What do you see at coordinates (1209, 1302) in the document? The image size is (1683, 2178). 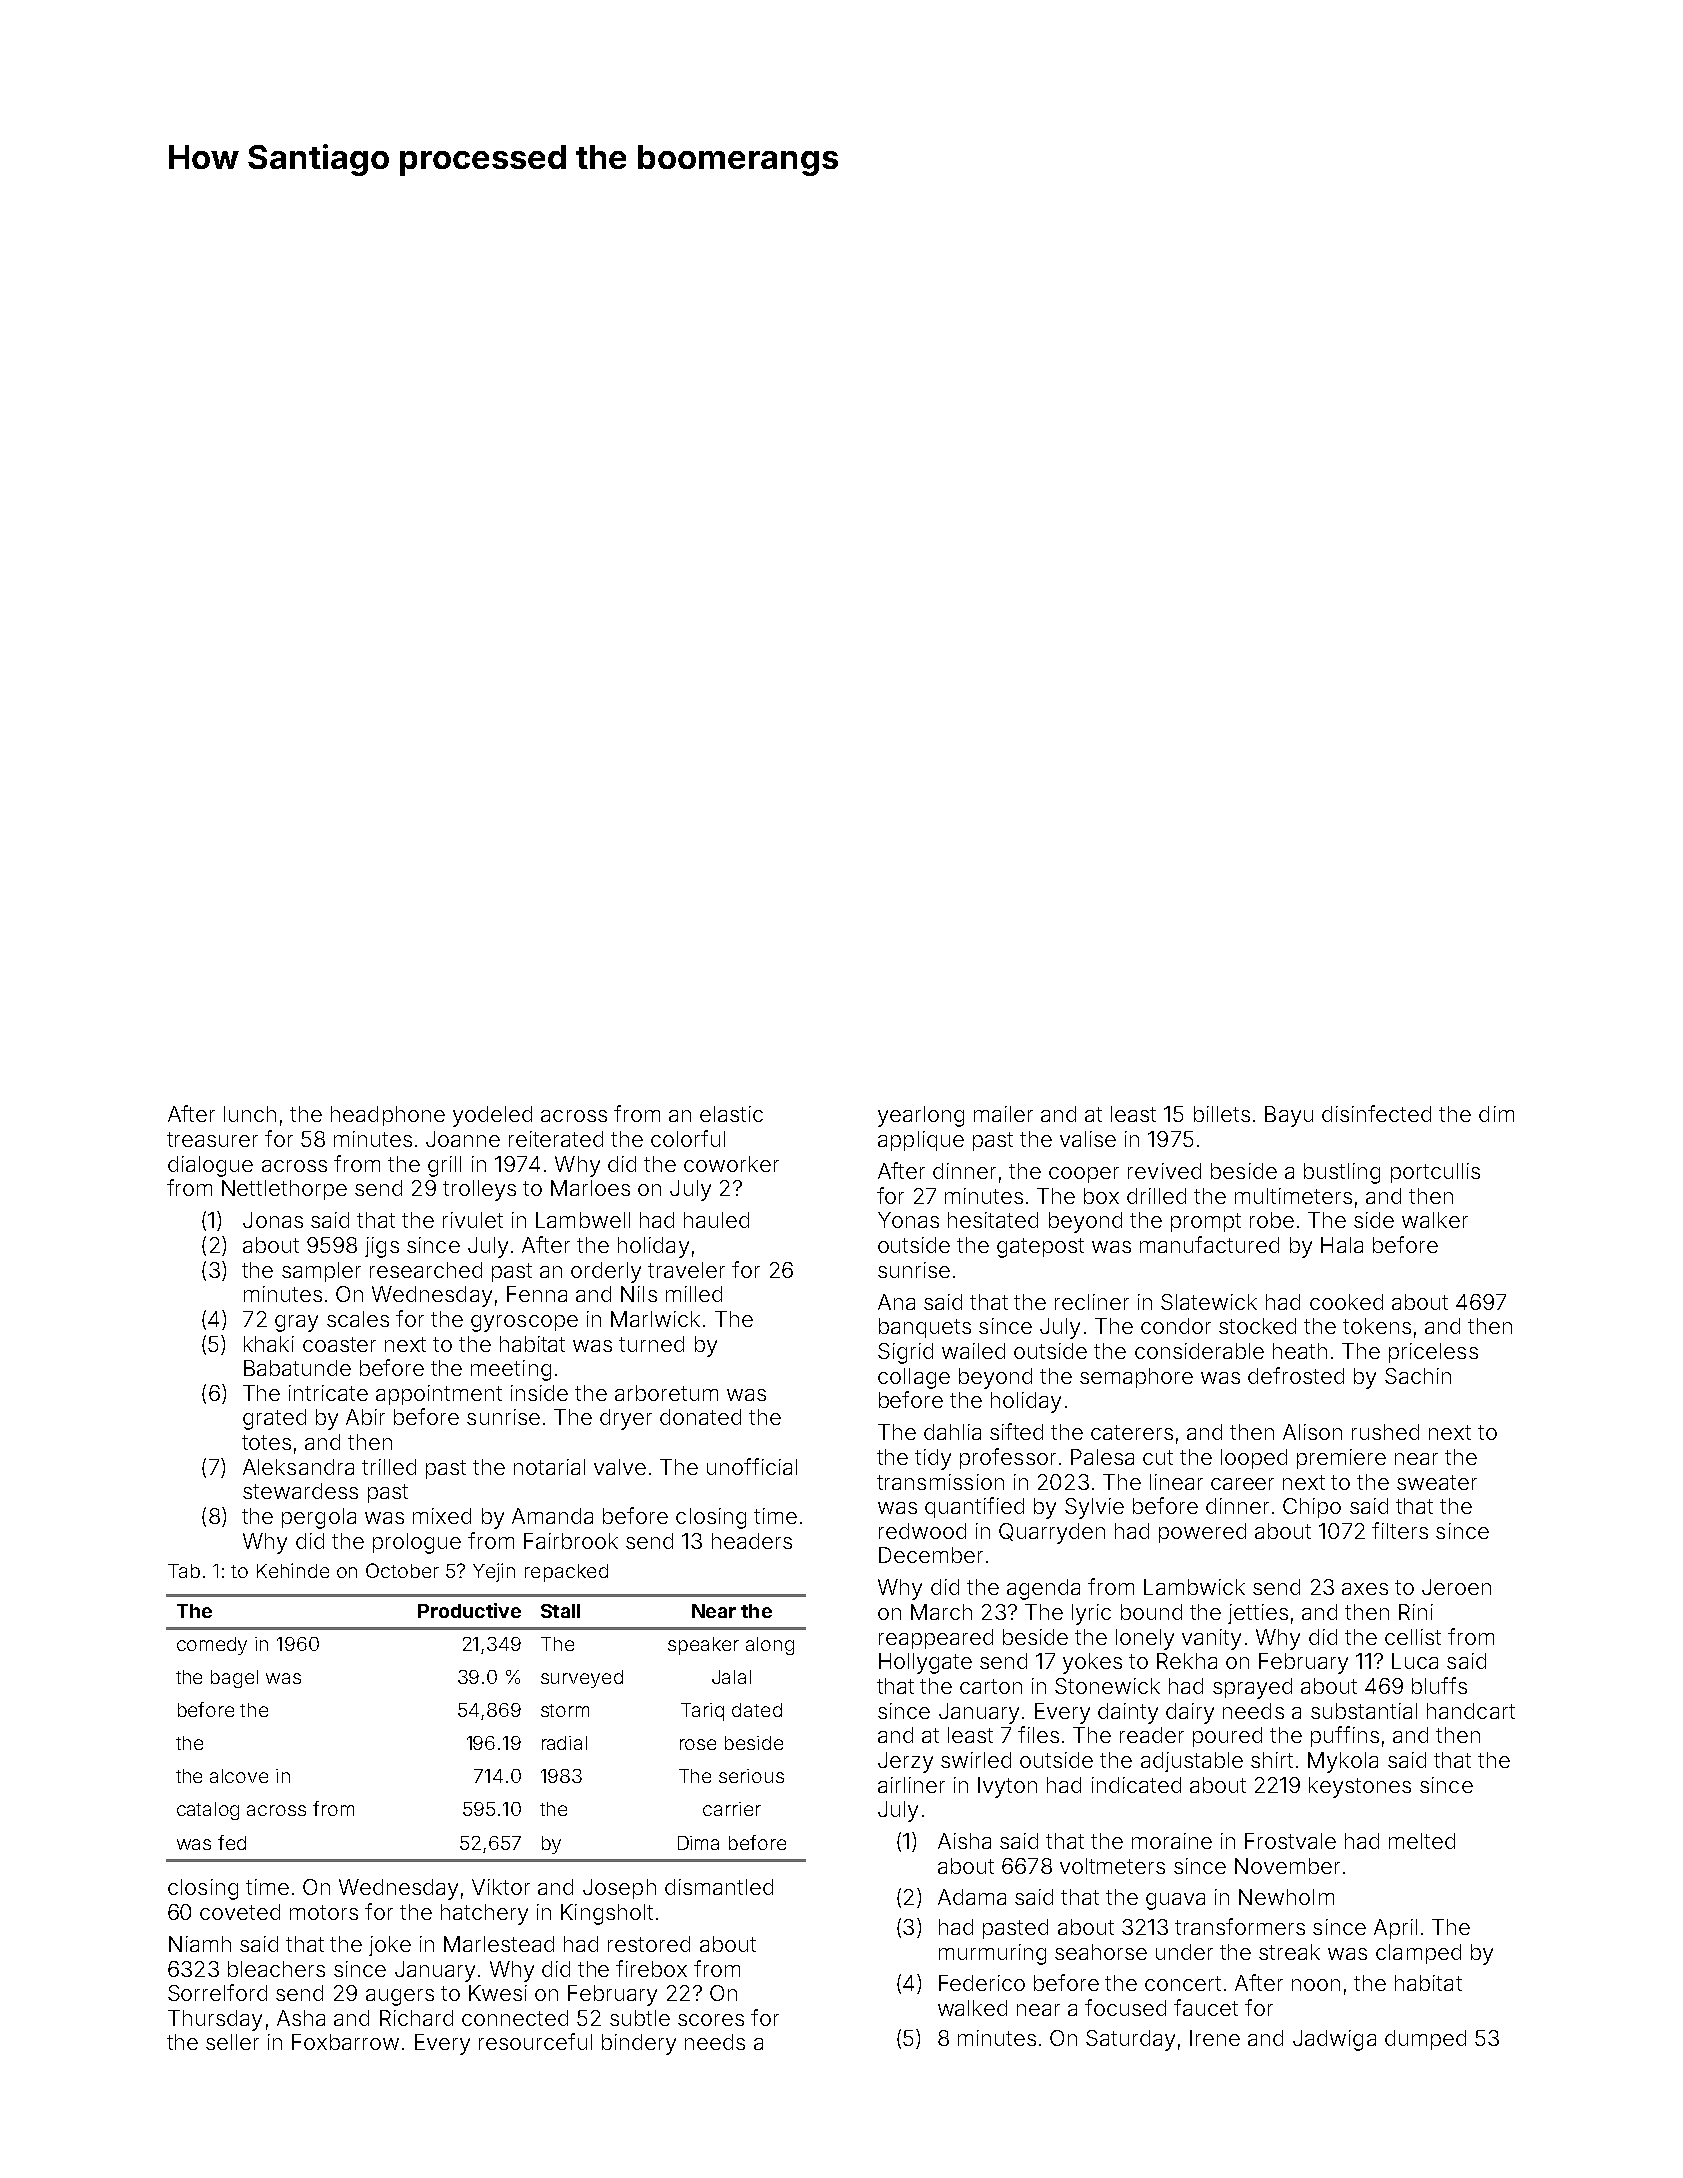 I see `Slatewick` at bounding box center [1209, 1302].
